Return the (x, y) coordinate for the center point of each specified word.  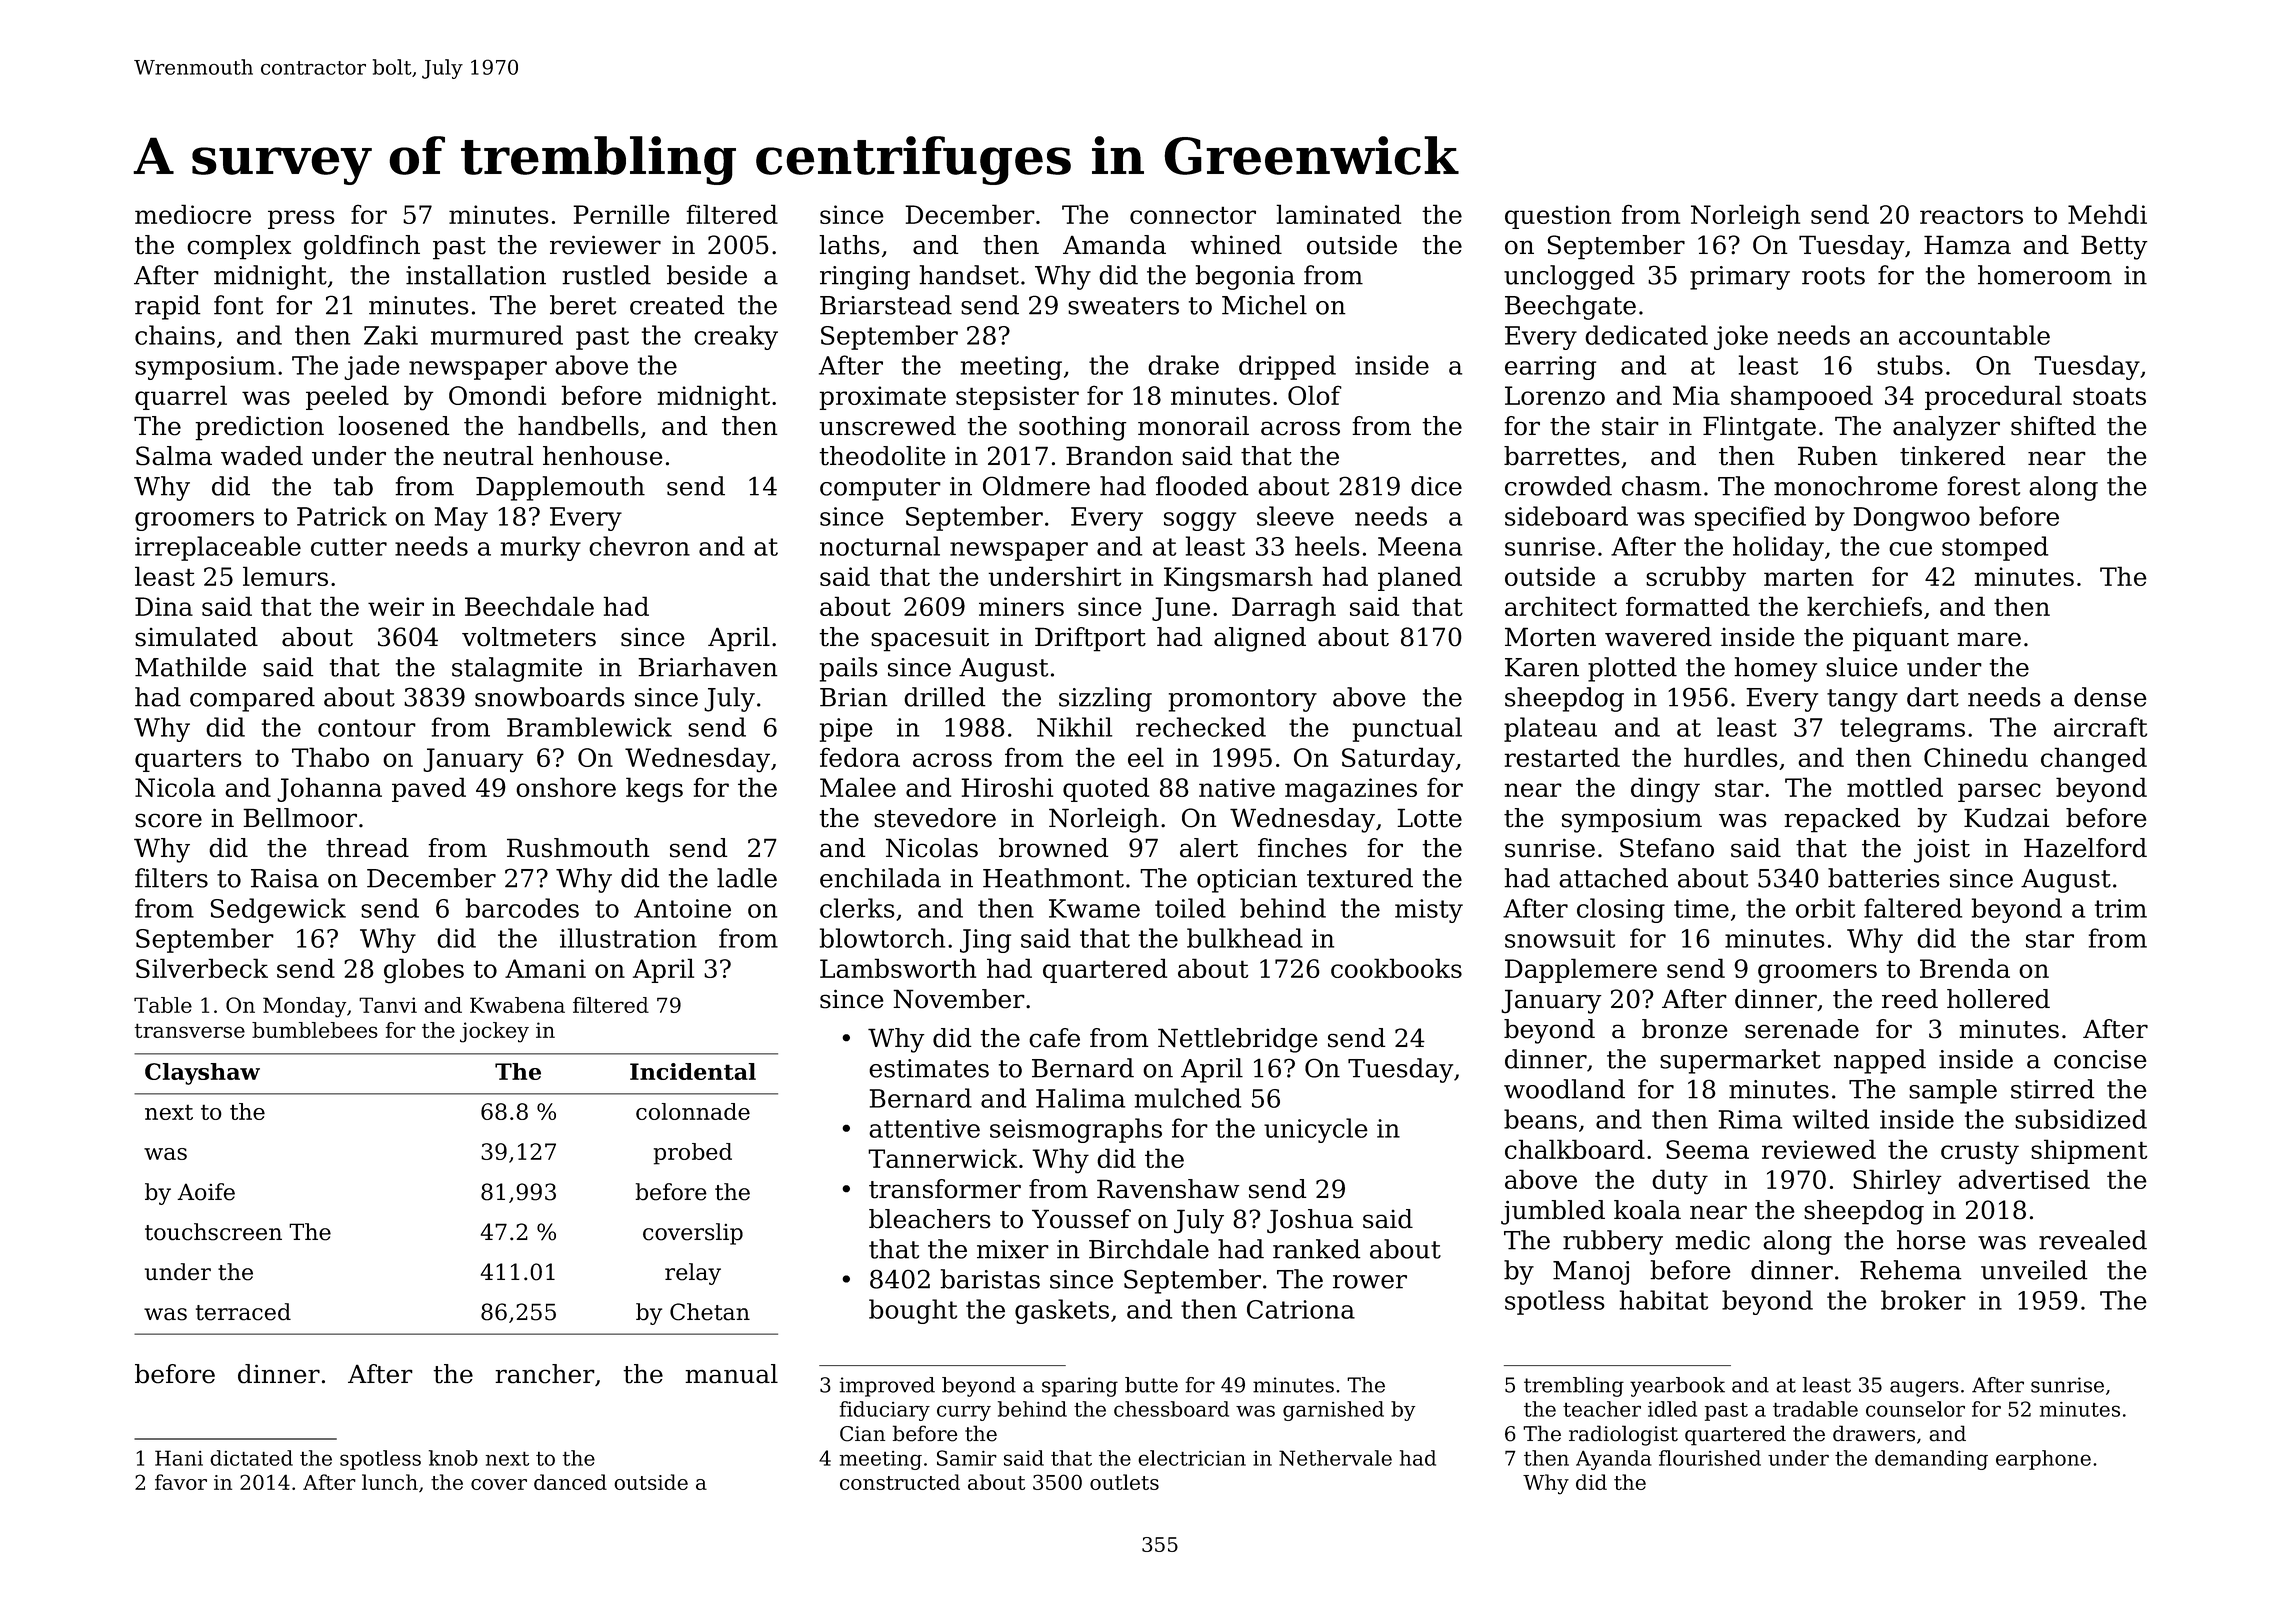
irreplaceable (218, 548)
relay (693, 1274)
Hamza (1967, 245)
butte (1151, 1385)
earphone (2043, 1460)
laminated (1338, 214)
